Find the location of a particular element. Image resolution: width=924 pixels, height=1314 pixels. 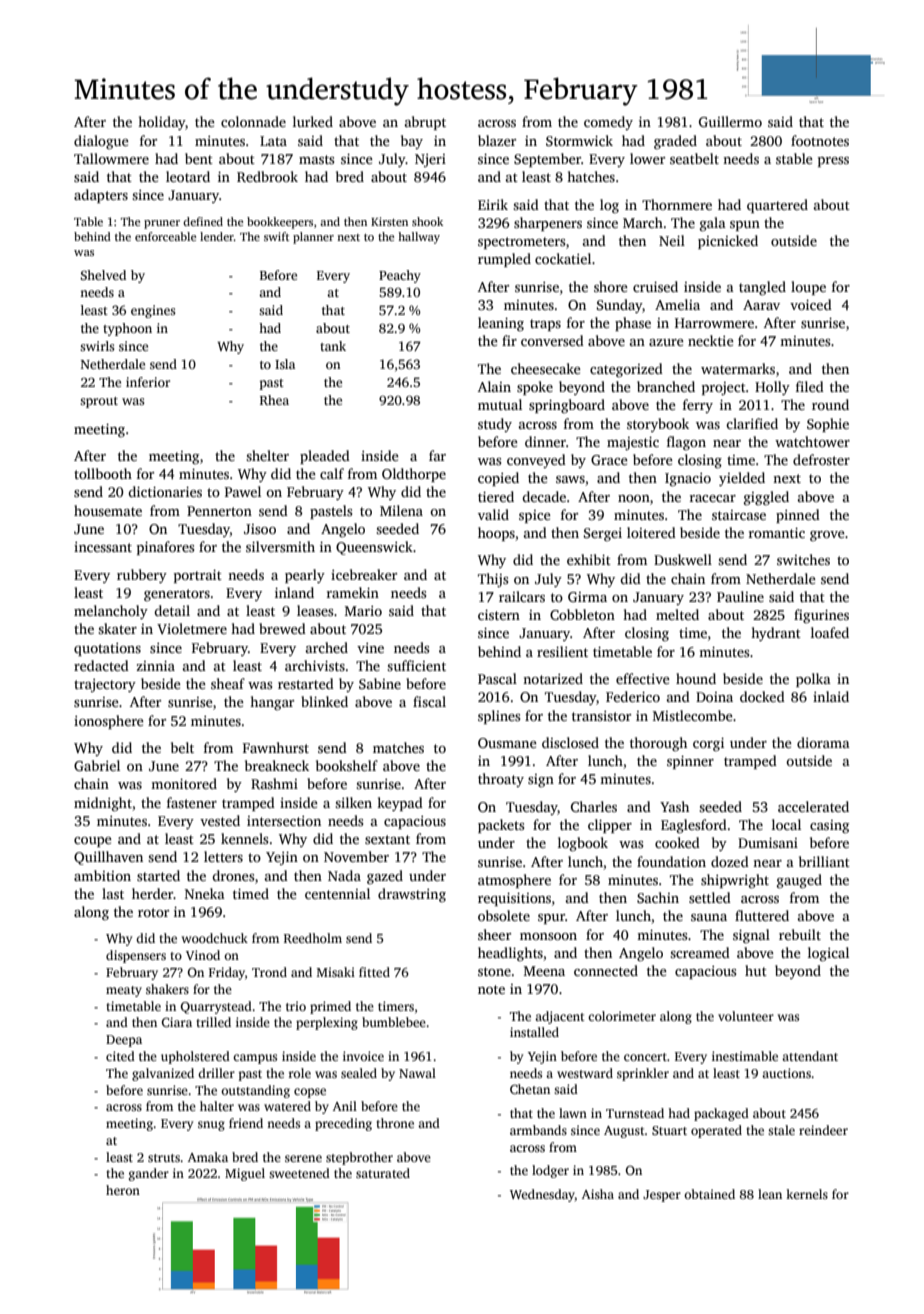

ionosphere is located at coordinates (109, 722).
